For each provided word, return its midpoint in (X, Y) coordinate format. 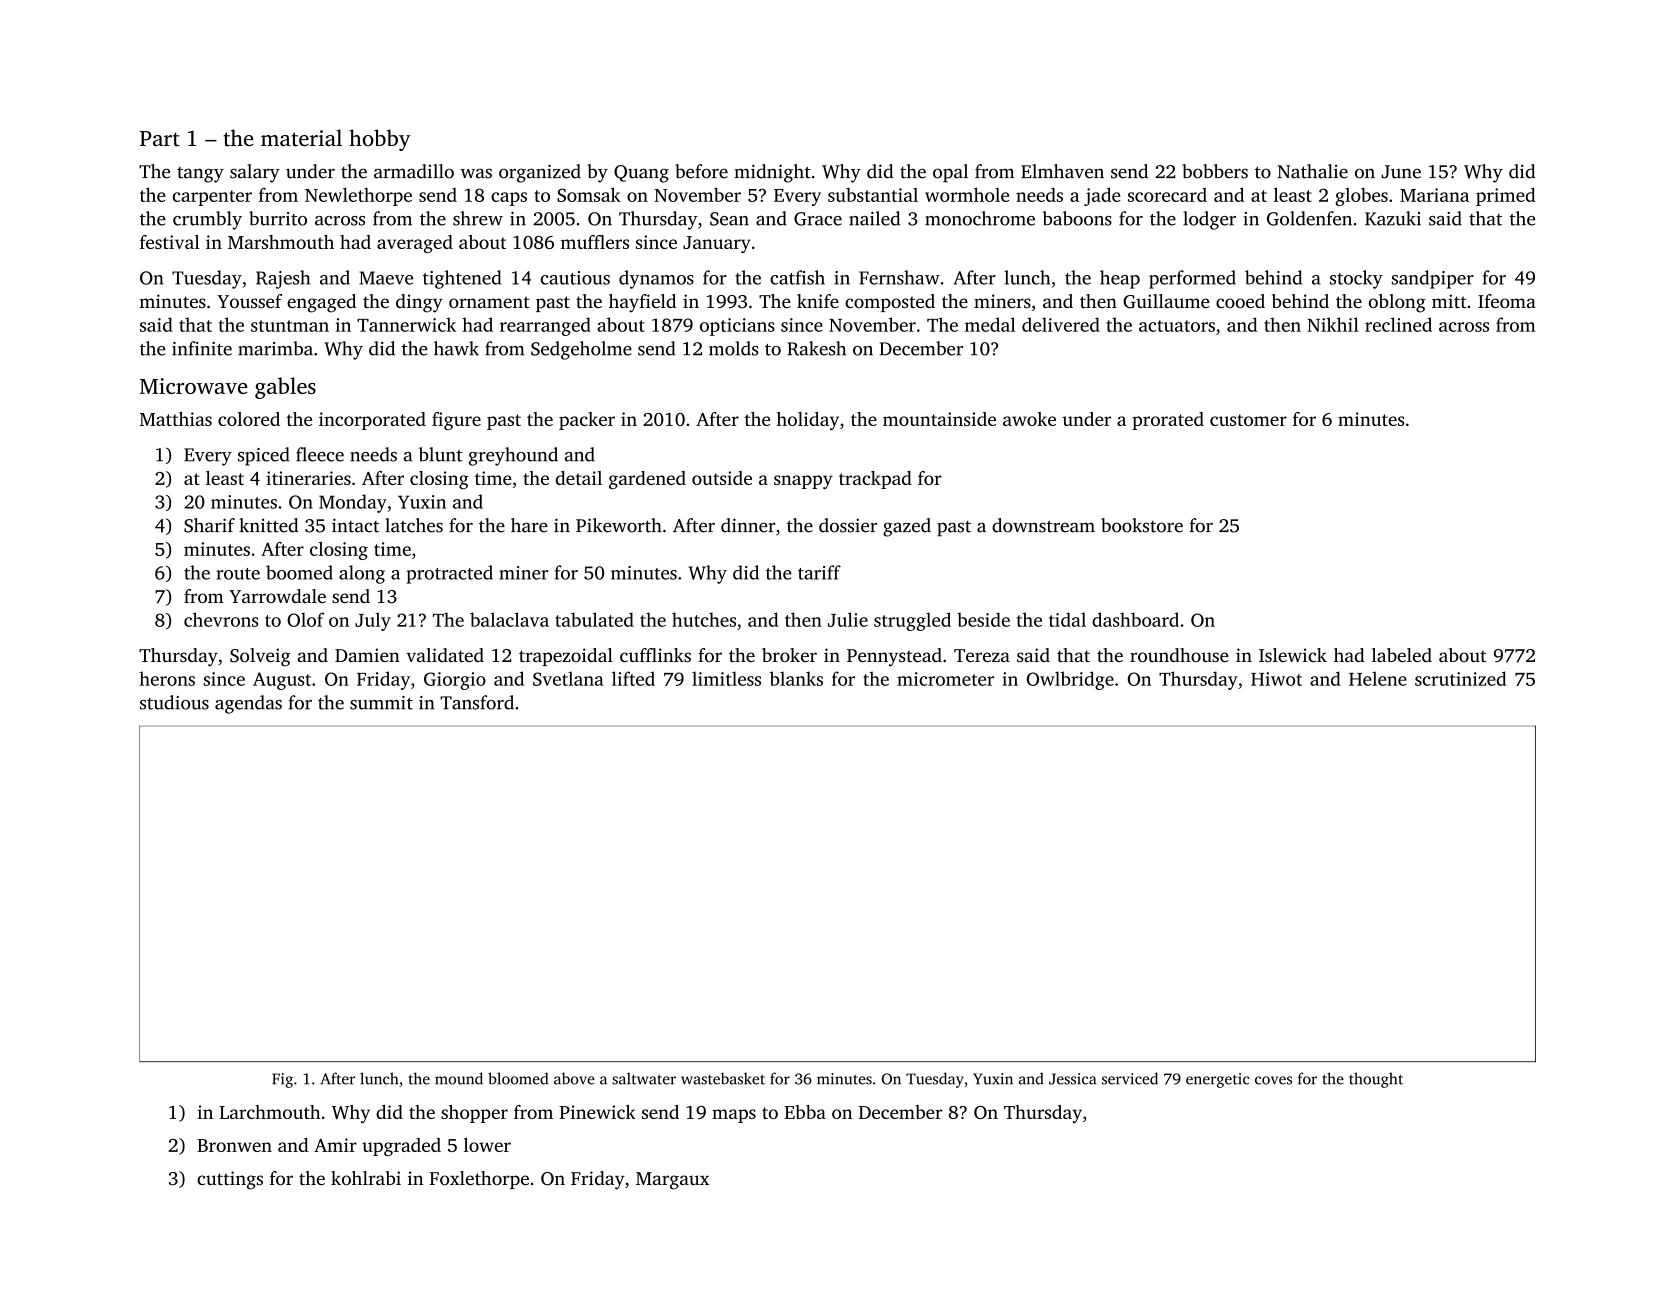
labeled (1402, 655)
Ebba (805, 1112)
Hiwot (1276, 679)
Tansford (477, 702)
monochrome (980, 218)
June (1401, 172)
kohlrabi (366, 1178)
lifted (633, 678)
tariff (819, 572)
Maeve (386, 278)
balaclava (509, 619)
